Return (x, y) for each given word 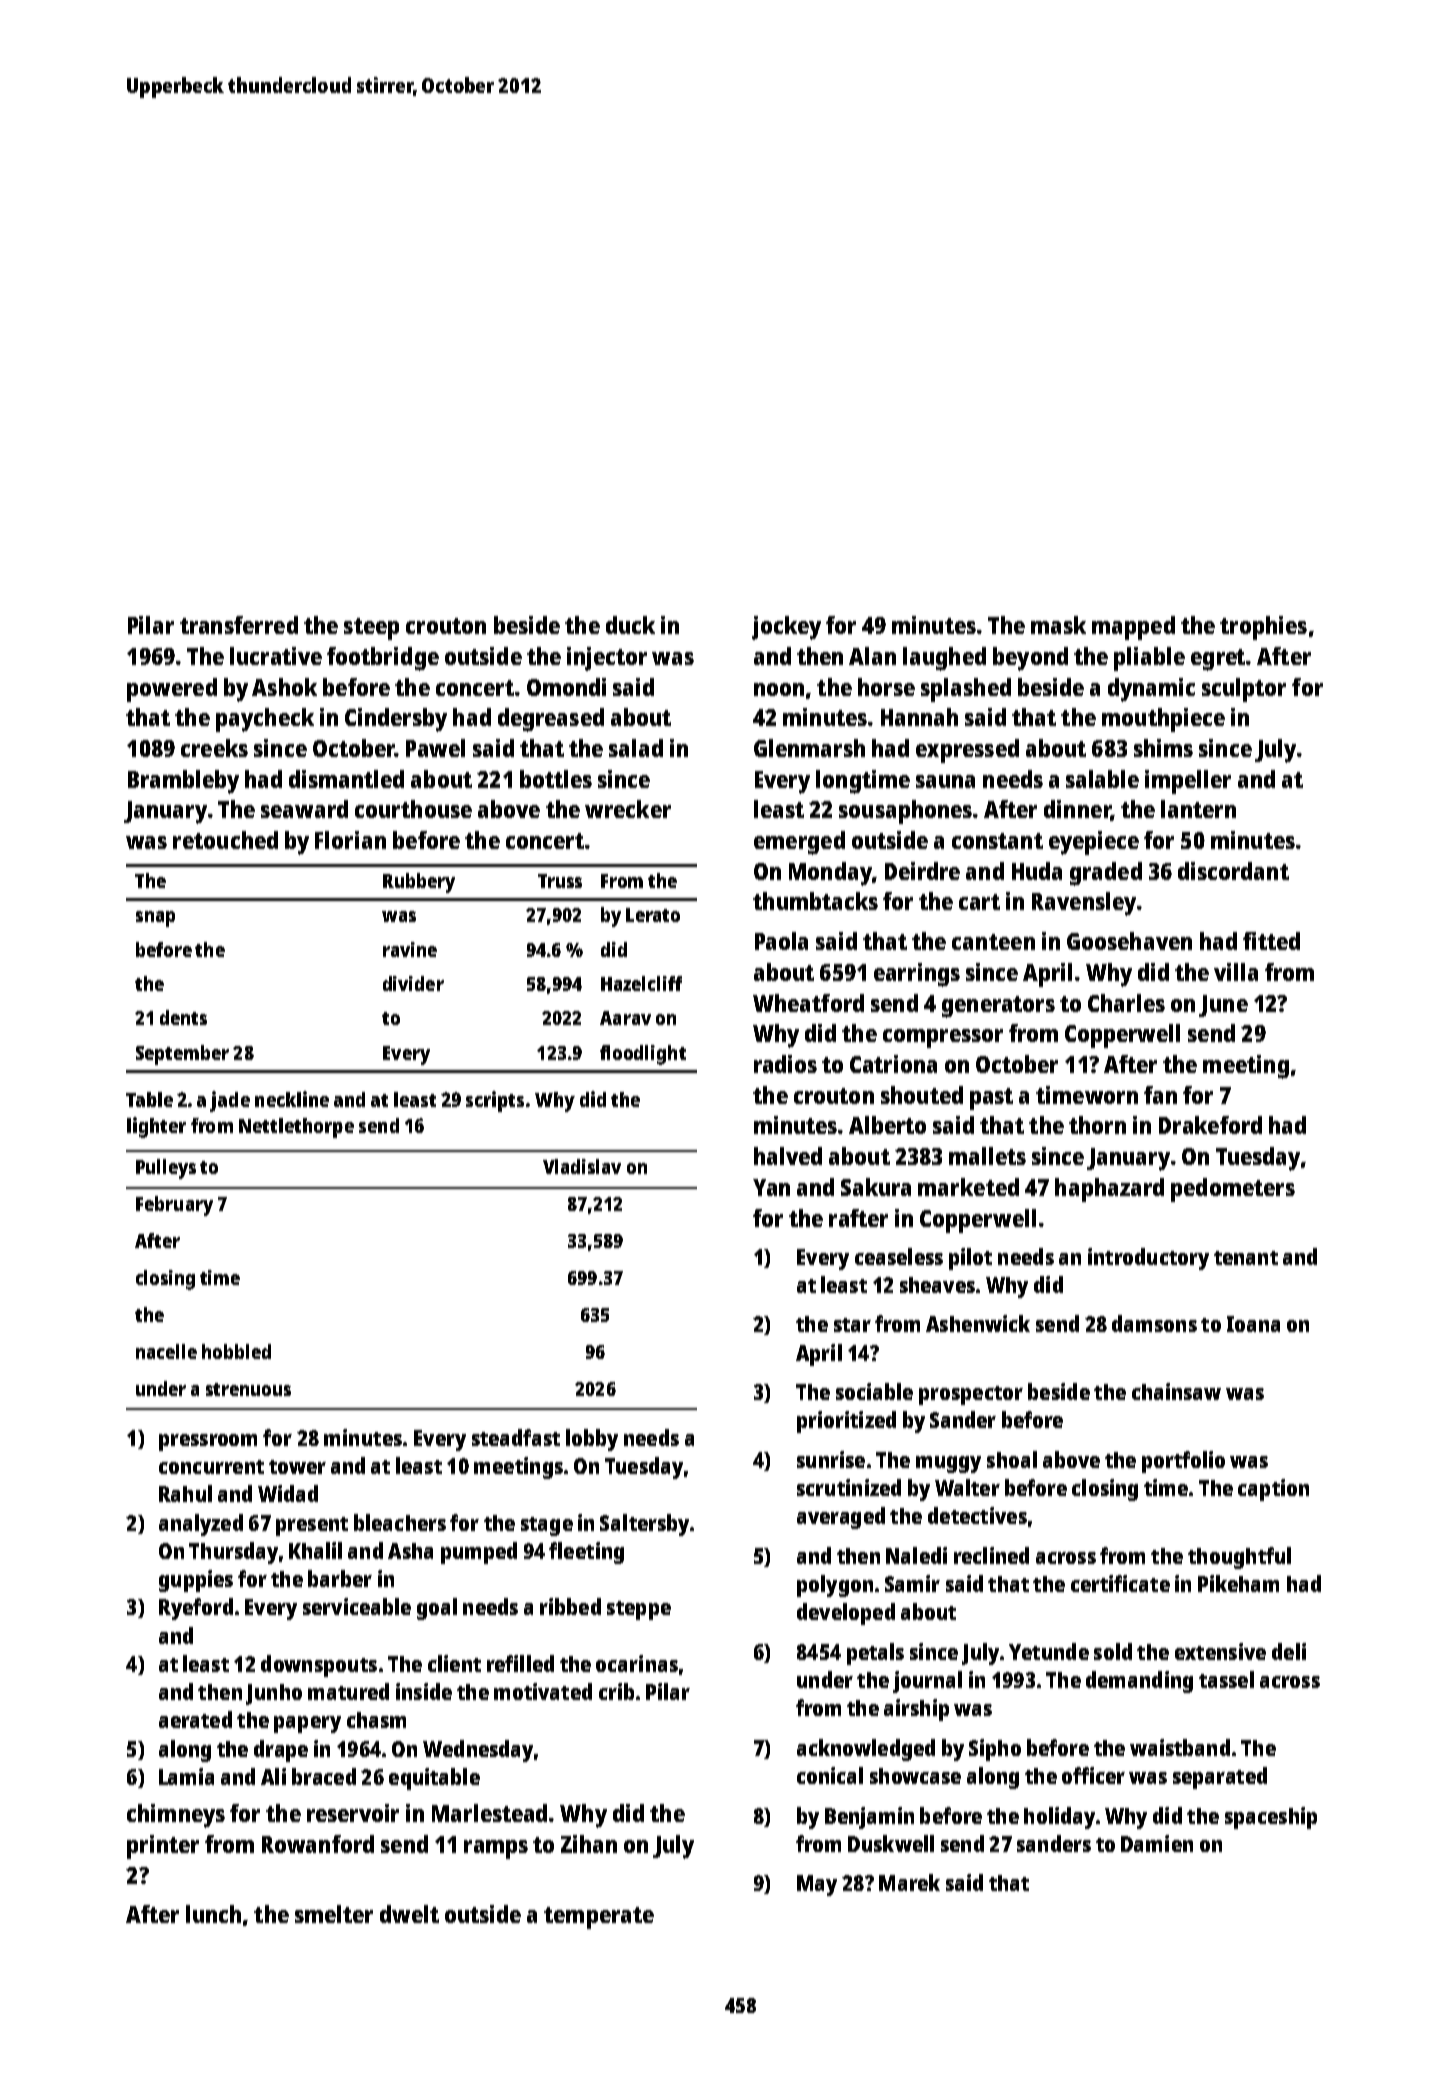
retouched (225, 840)
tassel (1226, 1679)
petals (875, 1654)
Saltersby (644, 1525)
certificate (1120, 1583)
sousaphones (905, 812)
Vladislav (582, 1166)
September (182, 1055)
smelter (334, 1914)
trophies (1263, 628)
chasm (376, 1720)
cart (979, 902)
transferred (239, 625)
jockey (786, 628)
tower (297, 1467)
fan (1160, 1095)
